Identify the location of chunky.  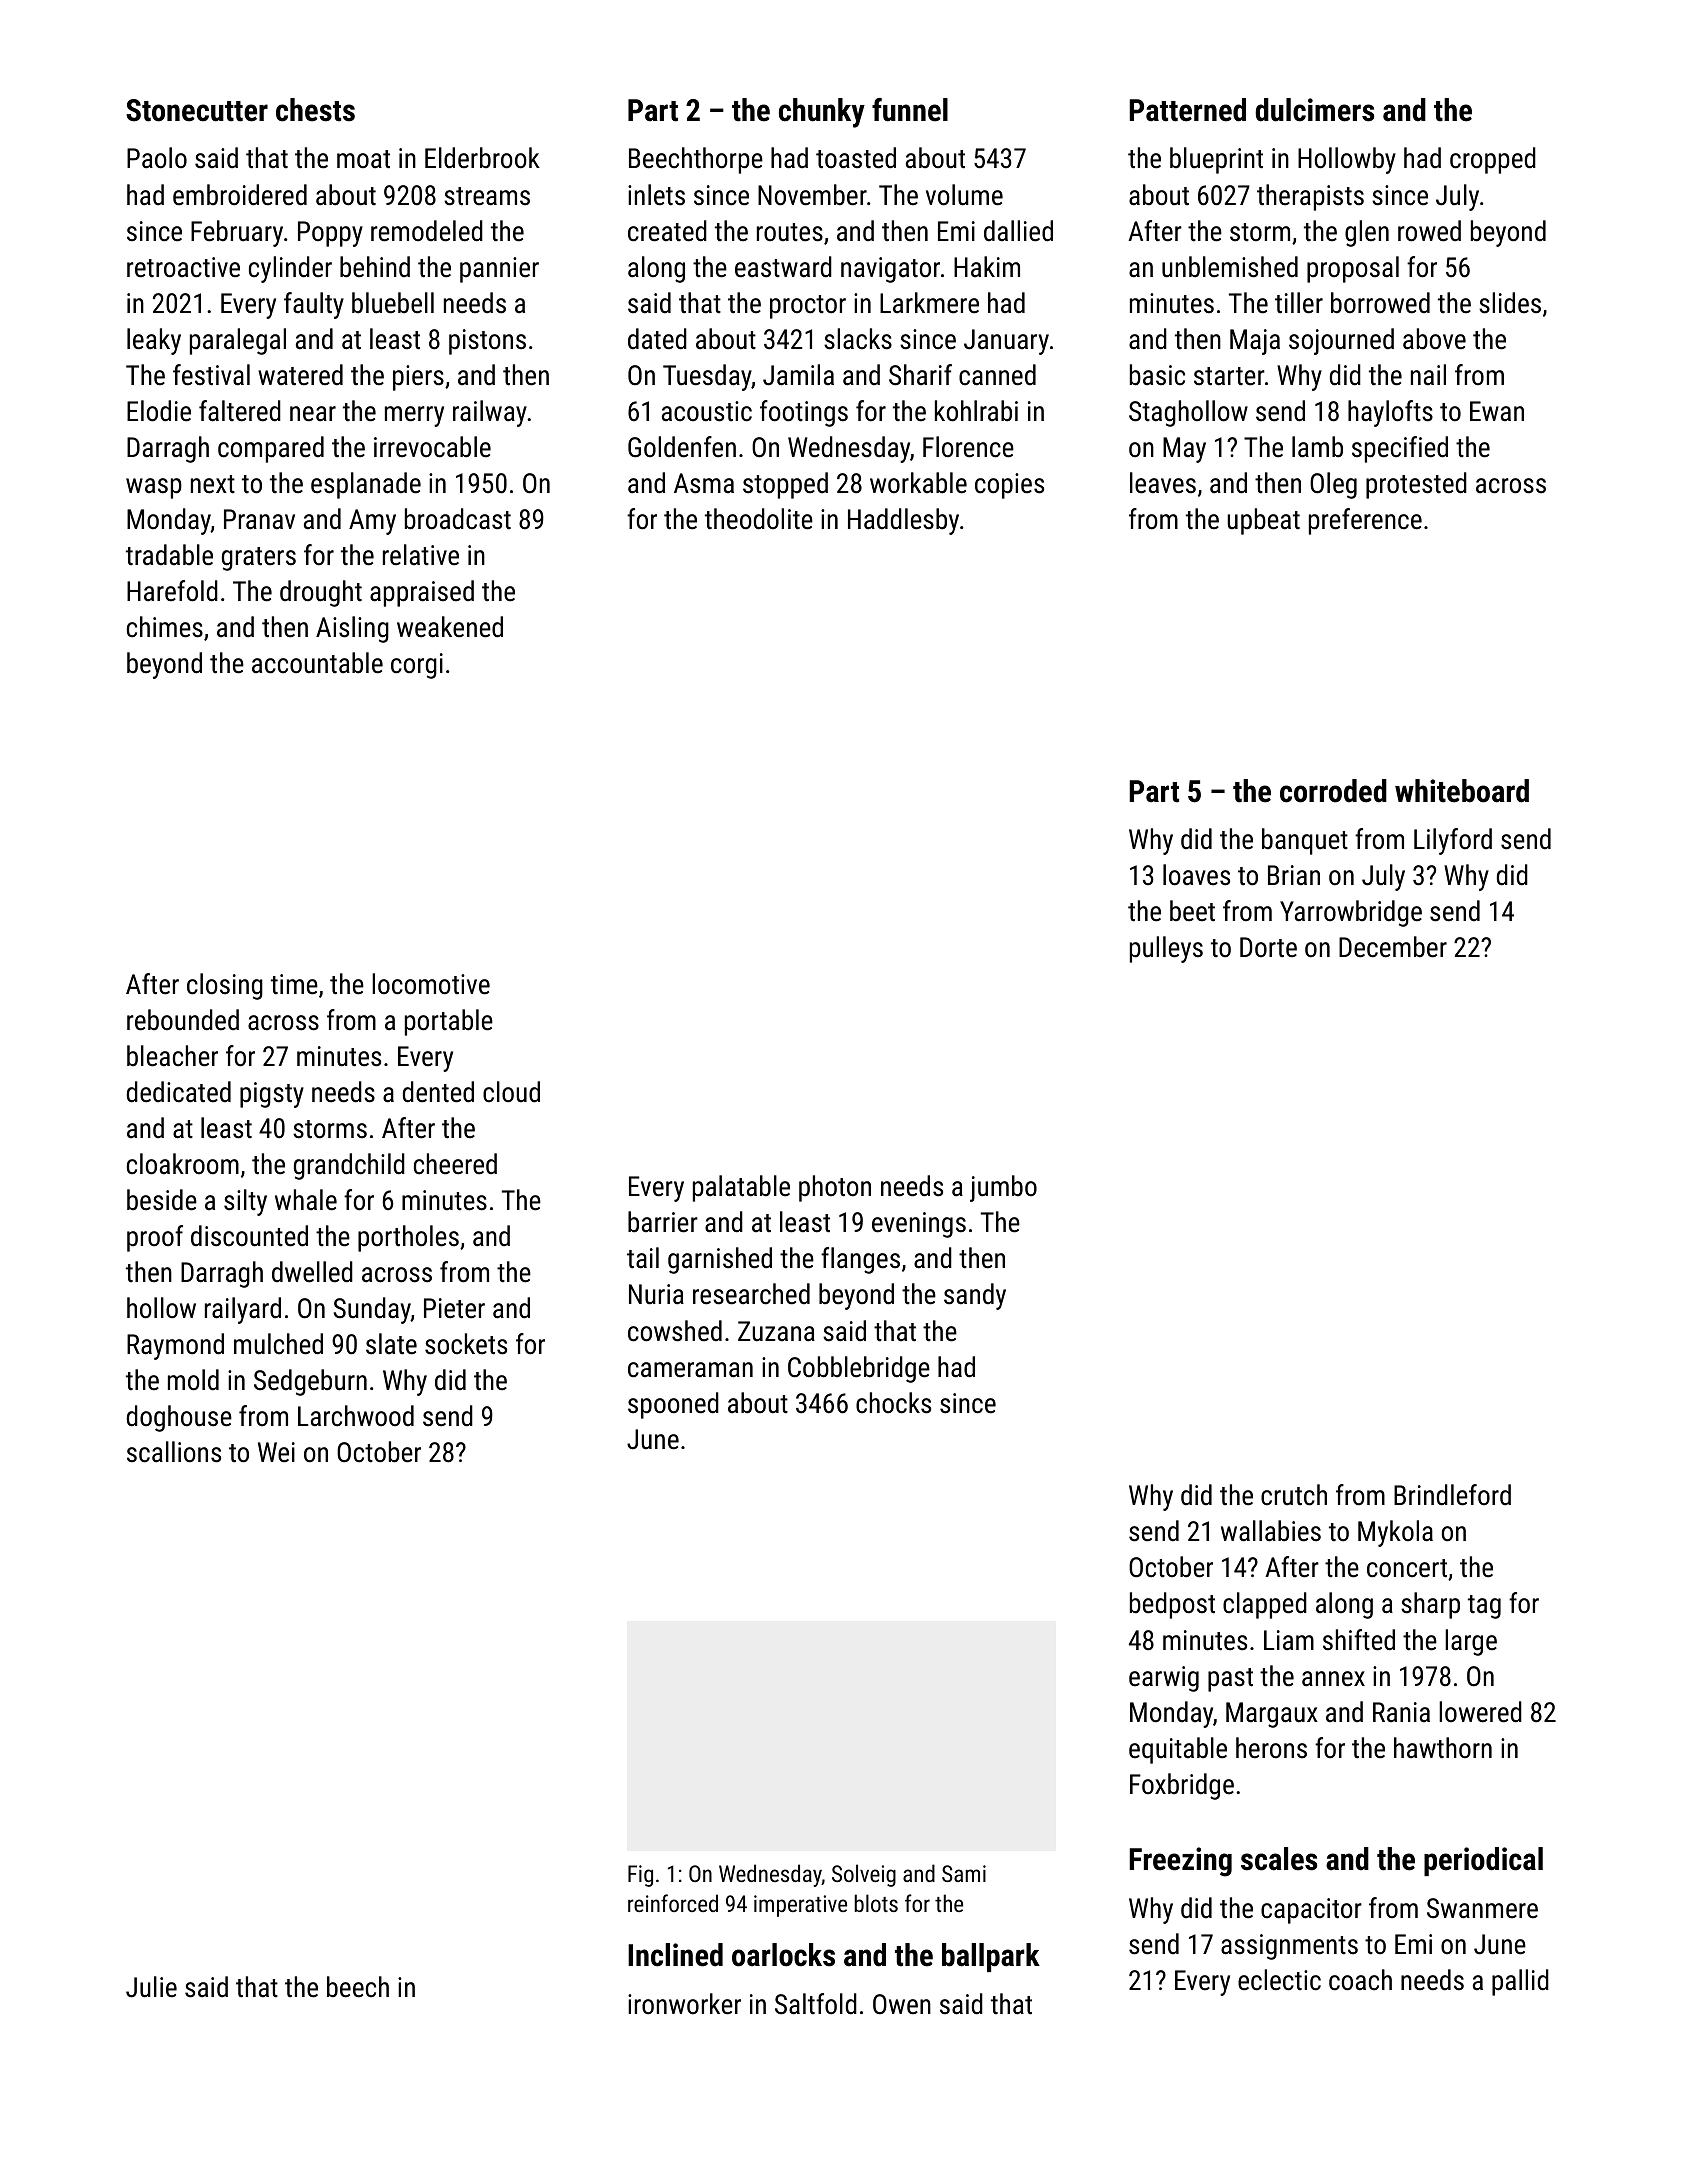
(822, 113).
